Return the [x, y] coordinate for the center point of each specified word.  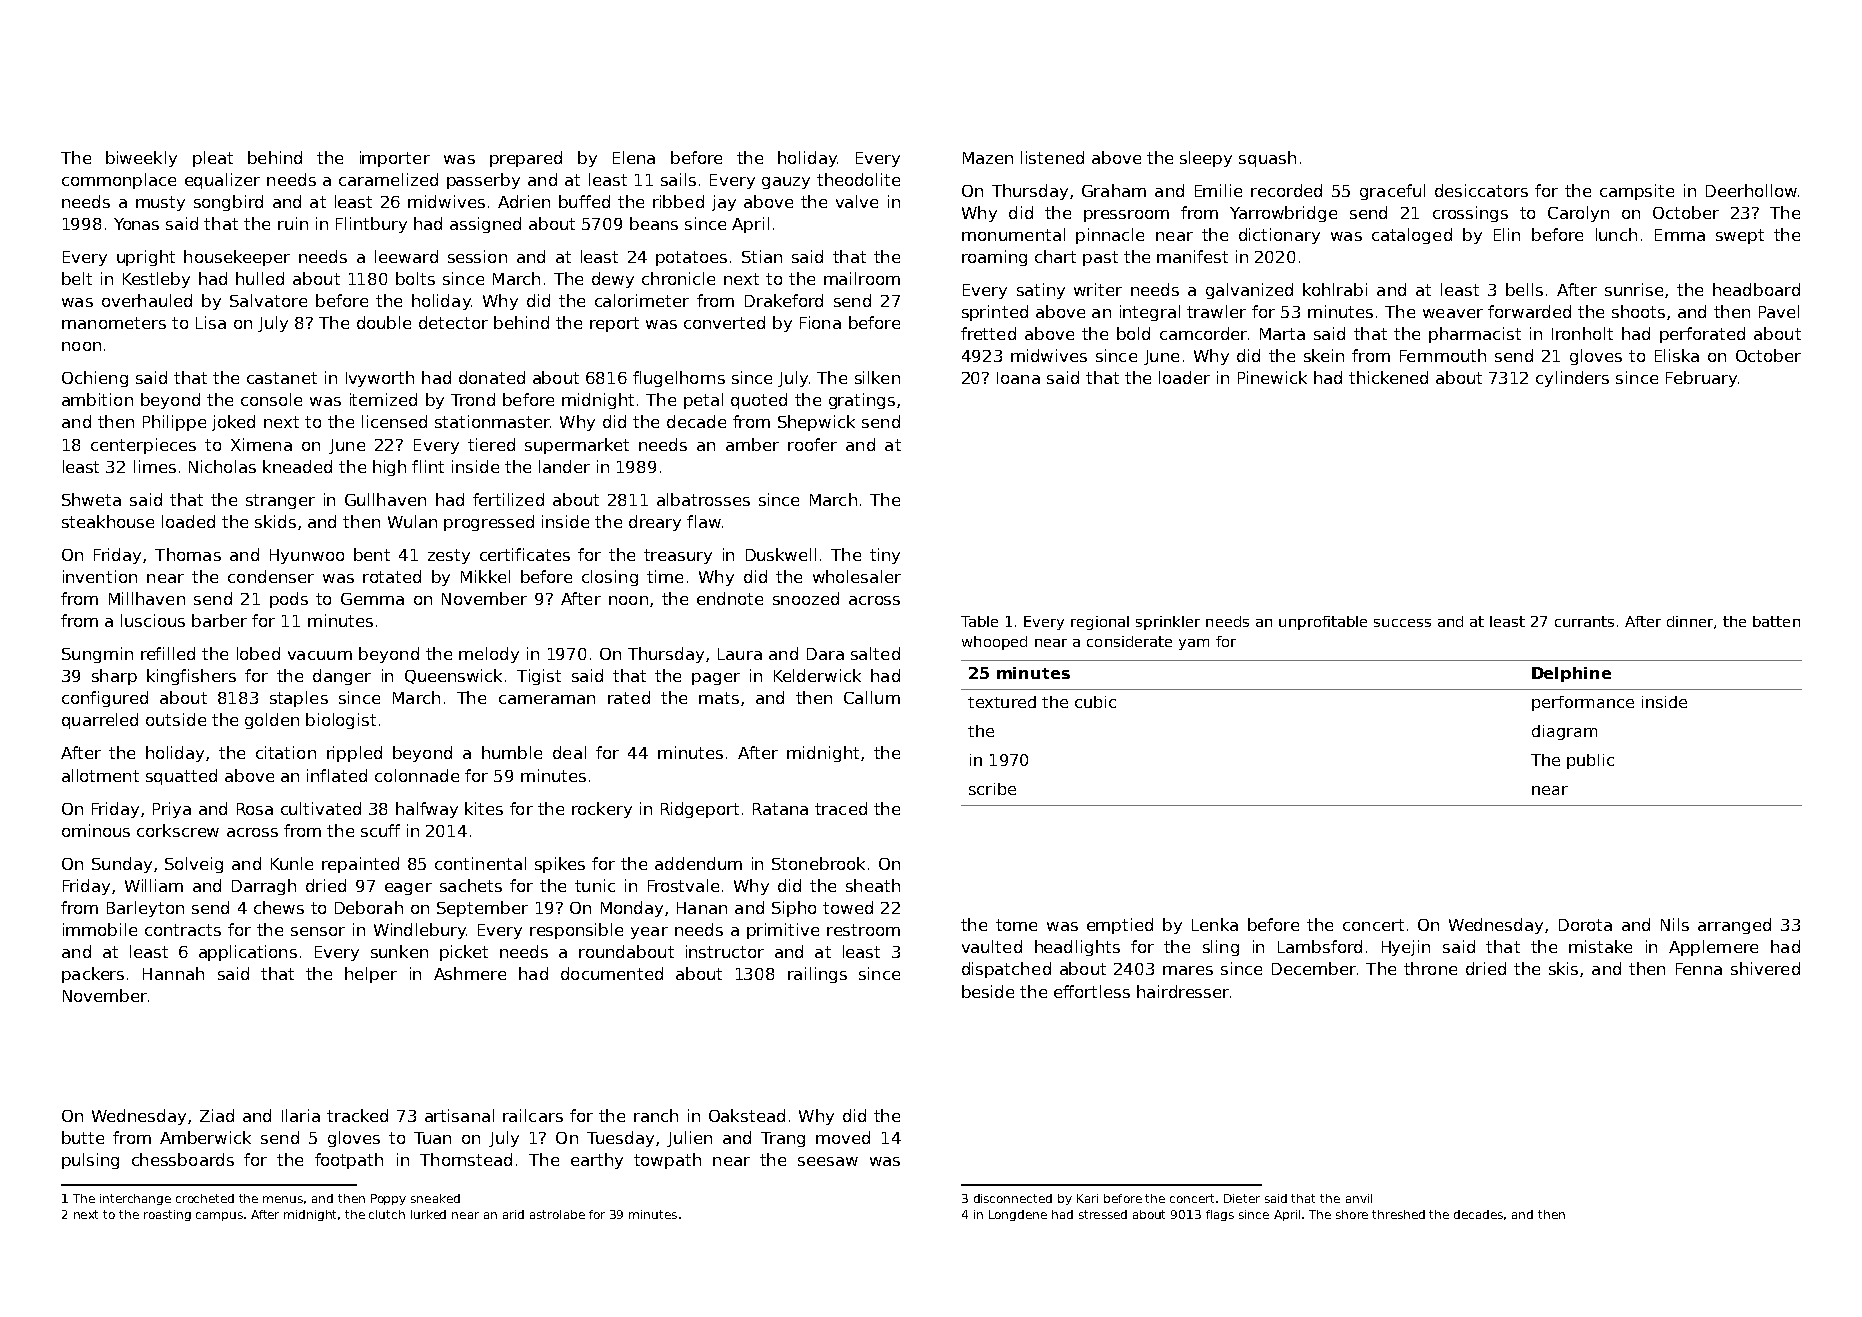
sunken [399, 951]
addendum [698, 863]
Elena [634, 157]
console [271, 399]
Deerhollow [1751, 190]
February [1701, 379]
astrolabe [557, 1214]
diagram [1564, 732]
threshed [1398, 1214]
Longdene [1018, 1215]
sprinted [995, 313]
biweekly [141, 159]
